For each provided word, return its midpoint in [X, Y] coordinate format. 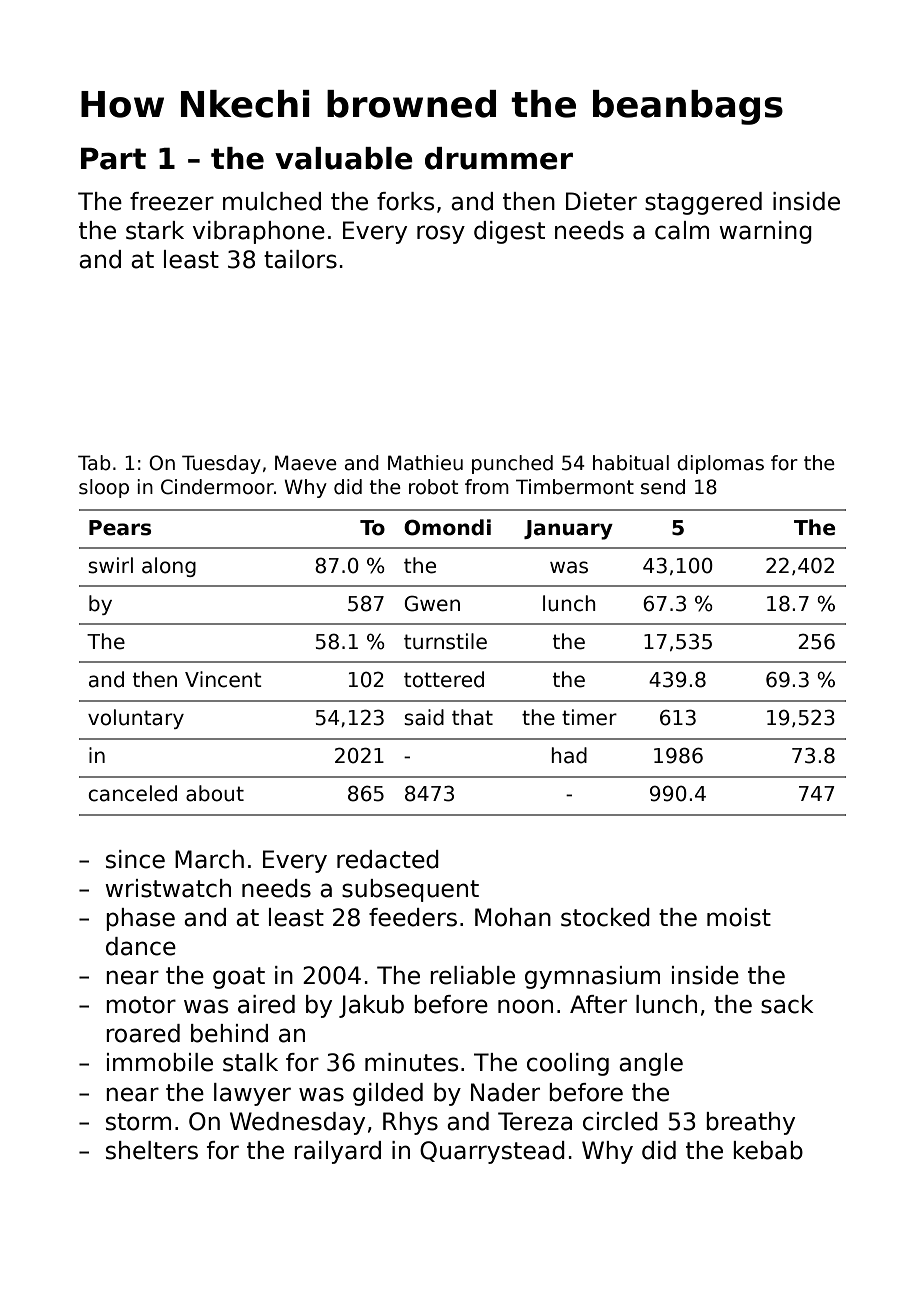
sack [787, 1004]
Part [113, 158]
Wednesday [297, 1123]
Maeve [306, 463]
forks [405, 201]
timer [589, 717]
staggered [703, 203]
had [569, 755]
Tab [94, 463]
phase [140, 919]
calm [682, 230]
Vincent [223, 679]
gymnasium [592, 977]
